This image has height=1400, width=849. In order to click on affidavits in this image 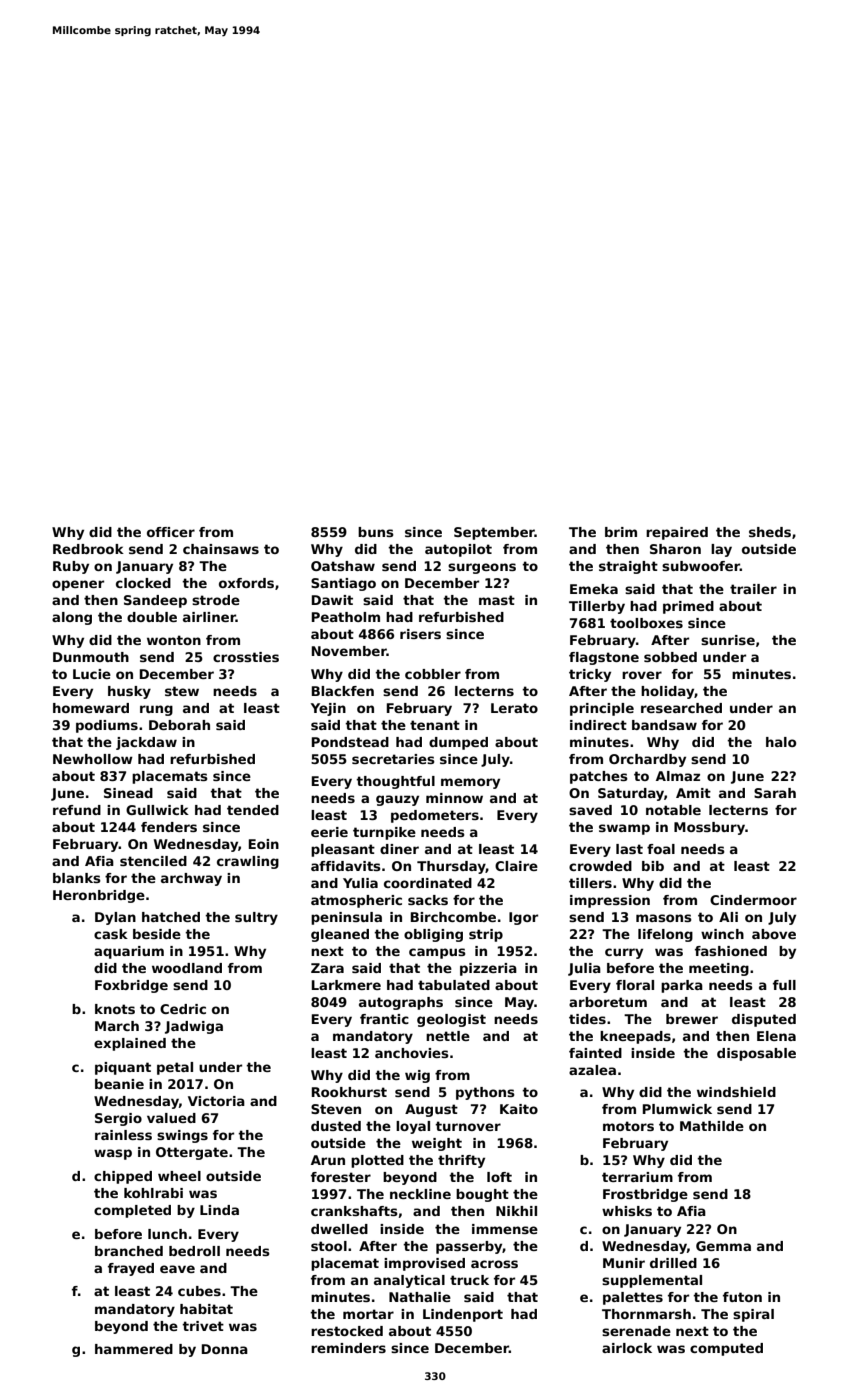, I will do `click(346, 866)`.
